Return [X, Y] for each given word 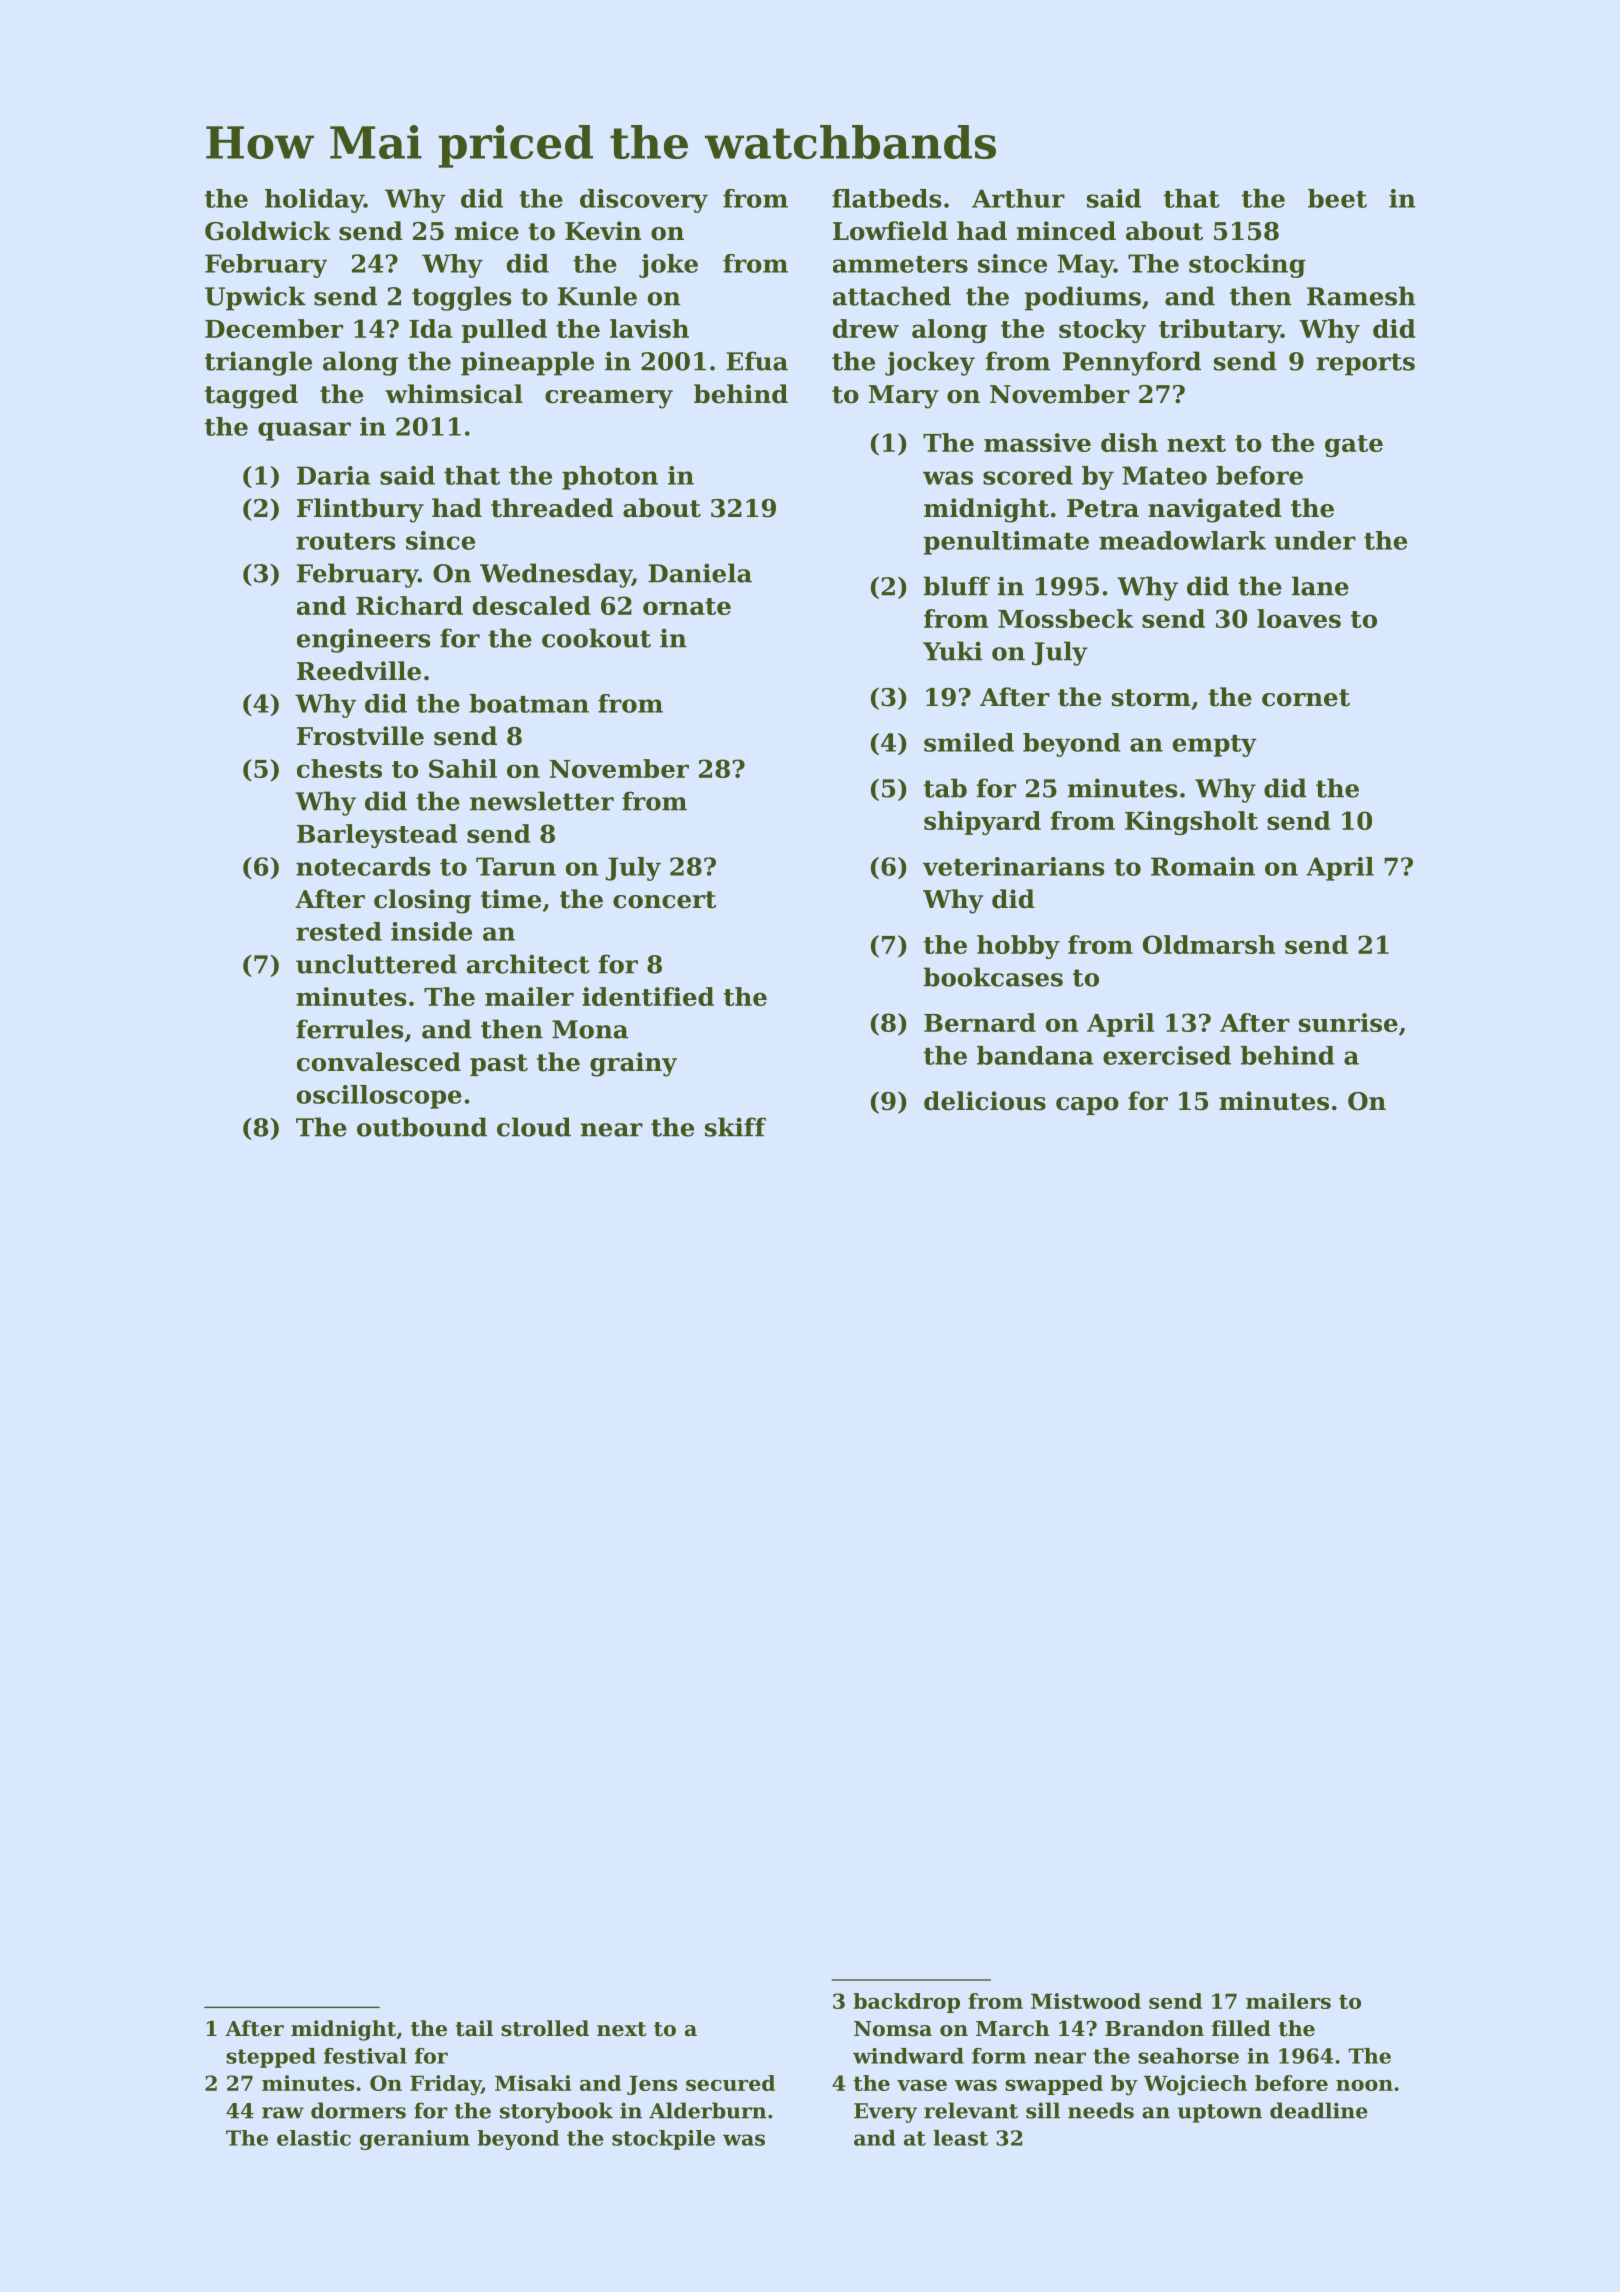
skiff [735, 1127]
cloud [534, 1127]
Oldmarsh [1209, 944]
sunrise [1348, 1022]
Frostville [360, 736]
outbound [422, 1127]
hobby [1018, 947]
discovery [644, 201]
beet [1337, 198]
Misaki [533, 2083]
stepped [271, 2058]
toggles [461, 298]
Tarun [516, 866]
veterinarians [1013, 866]
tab [945, 788]
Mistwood [1086, 2001]
